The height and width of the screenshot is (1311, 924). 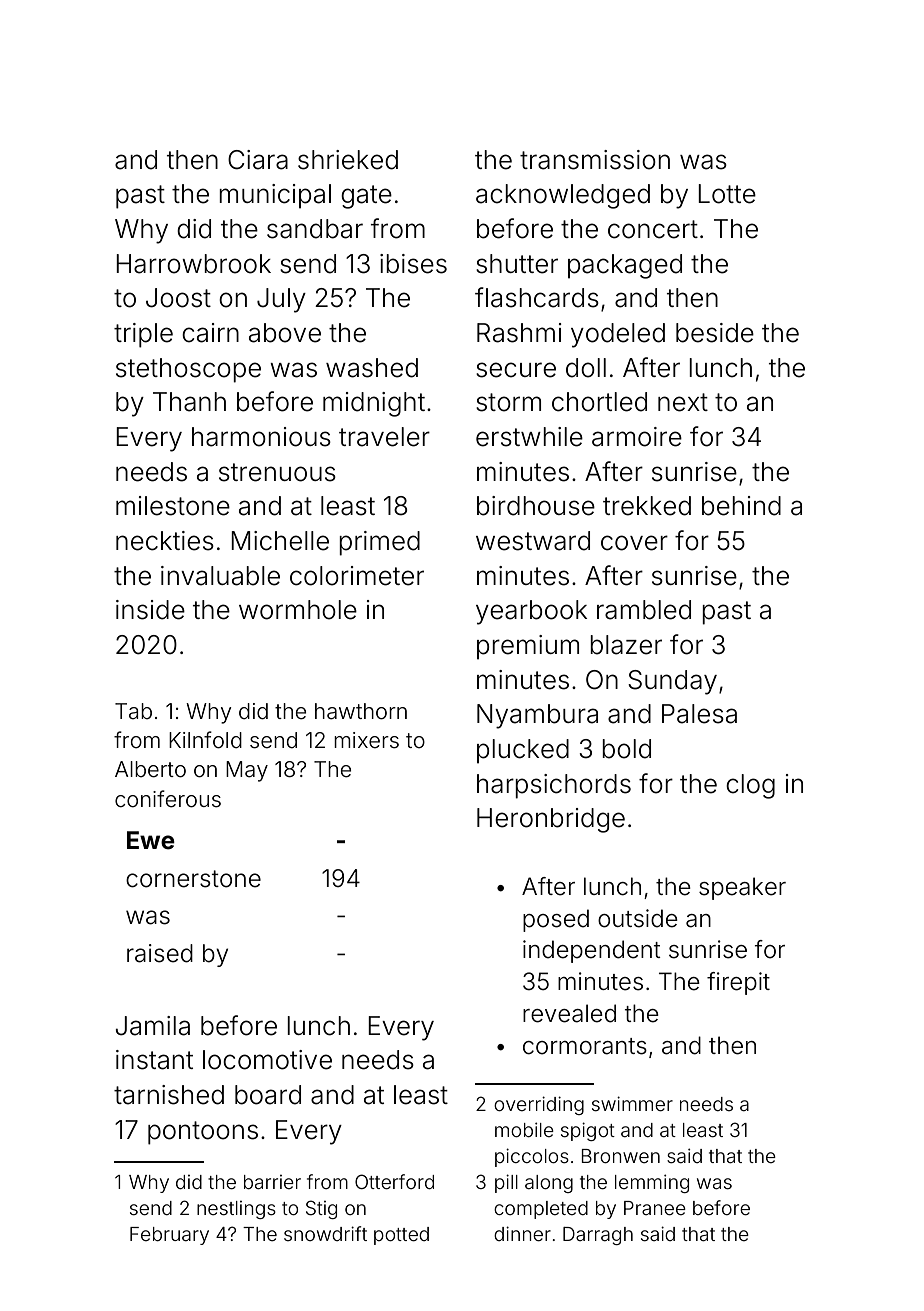 I want to click on Ciara, so click(x=258, y=160).
